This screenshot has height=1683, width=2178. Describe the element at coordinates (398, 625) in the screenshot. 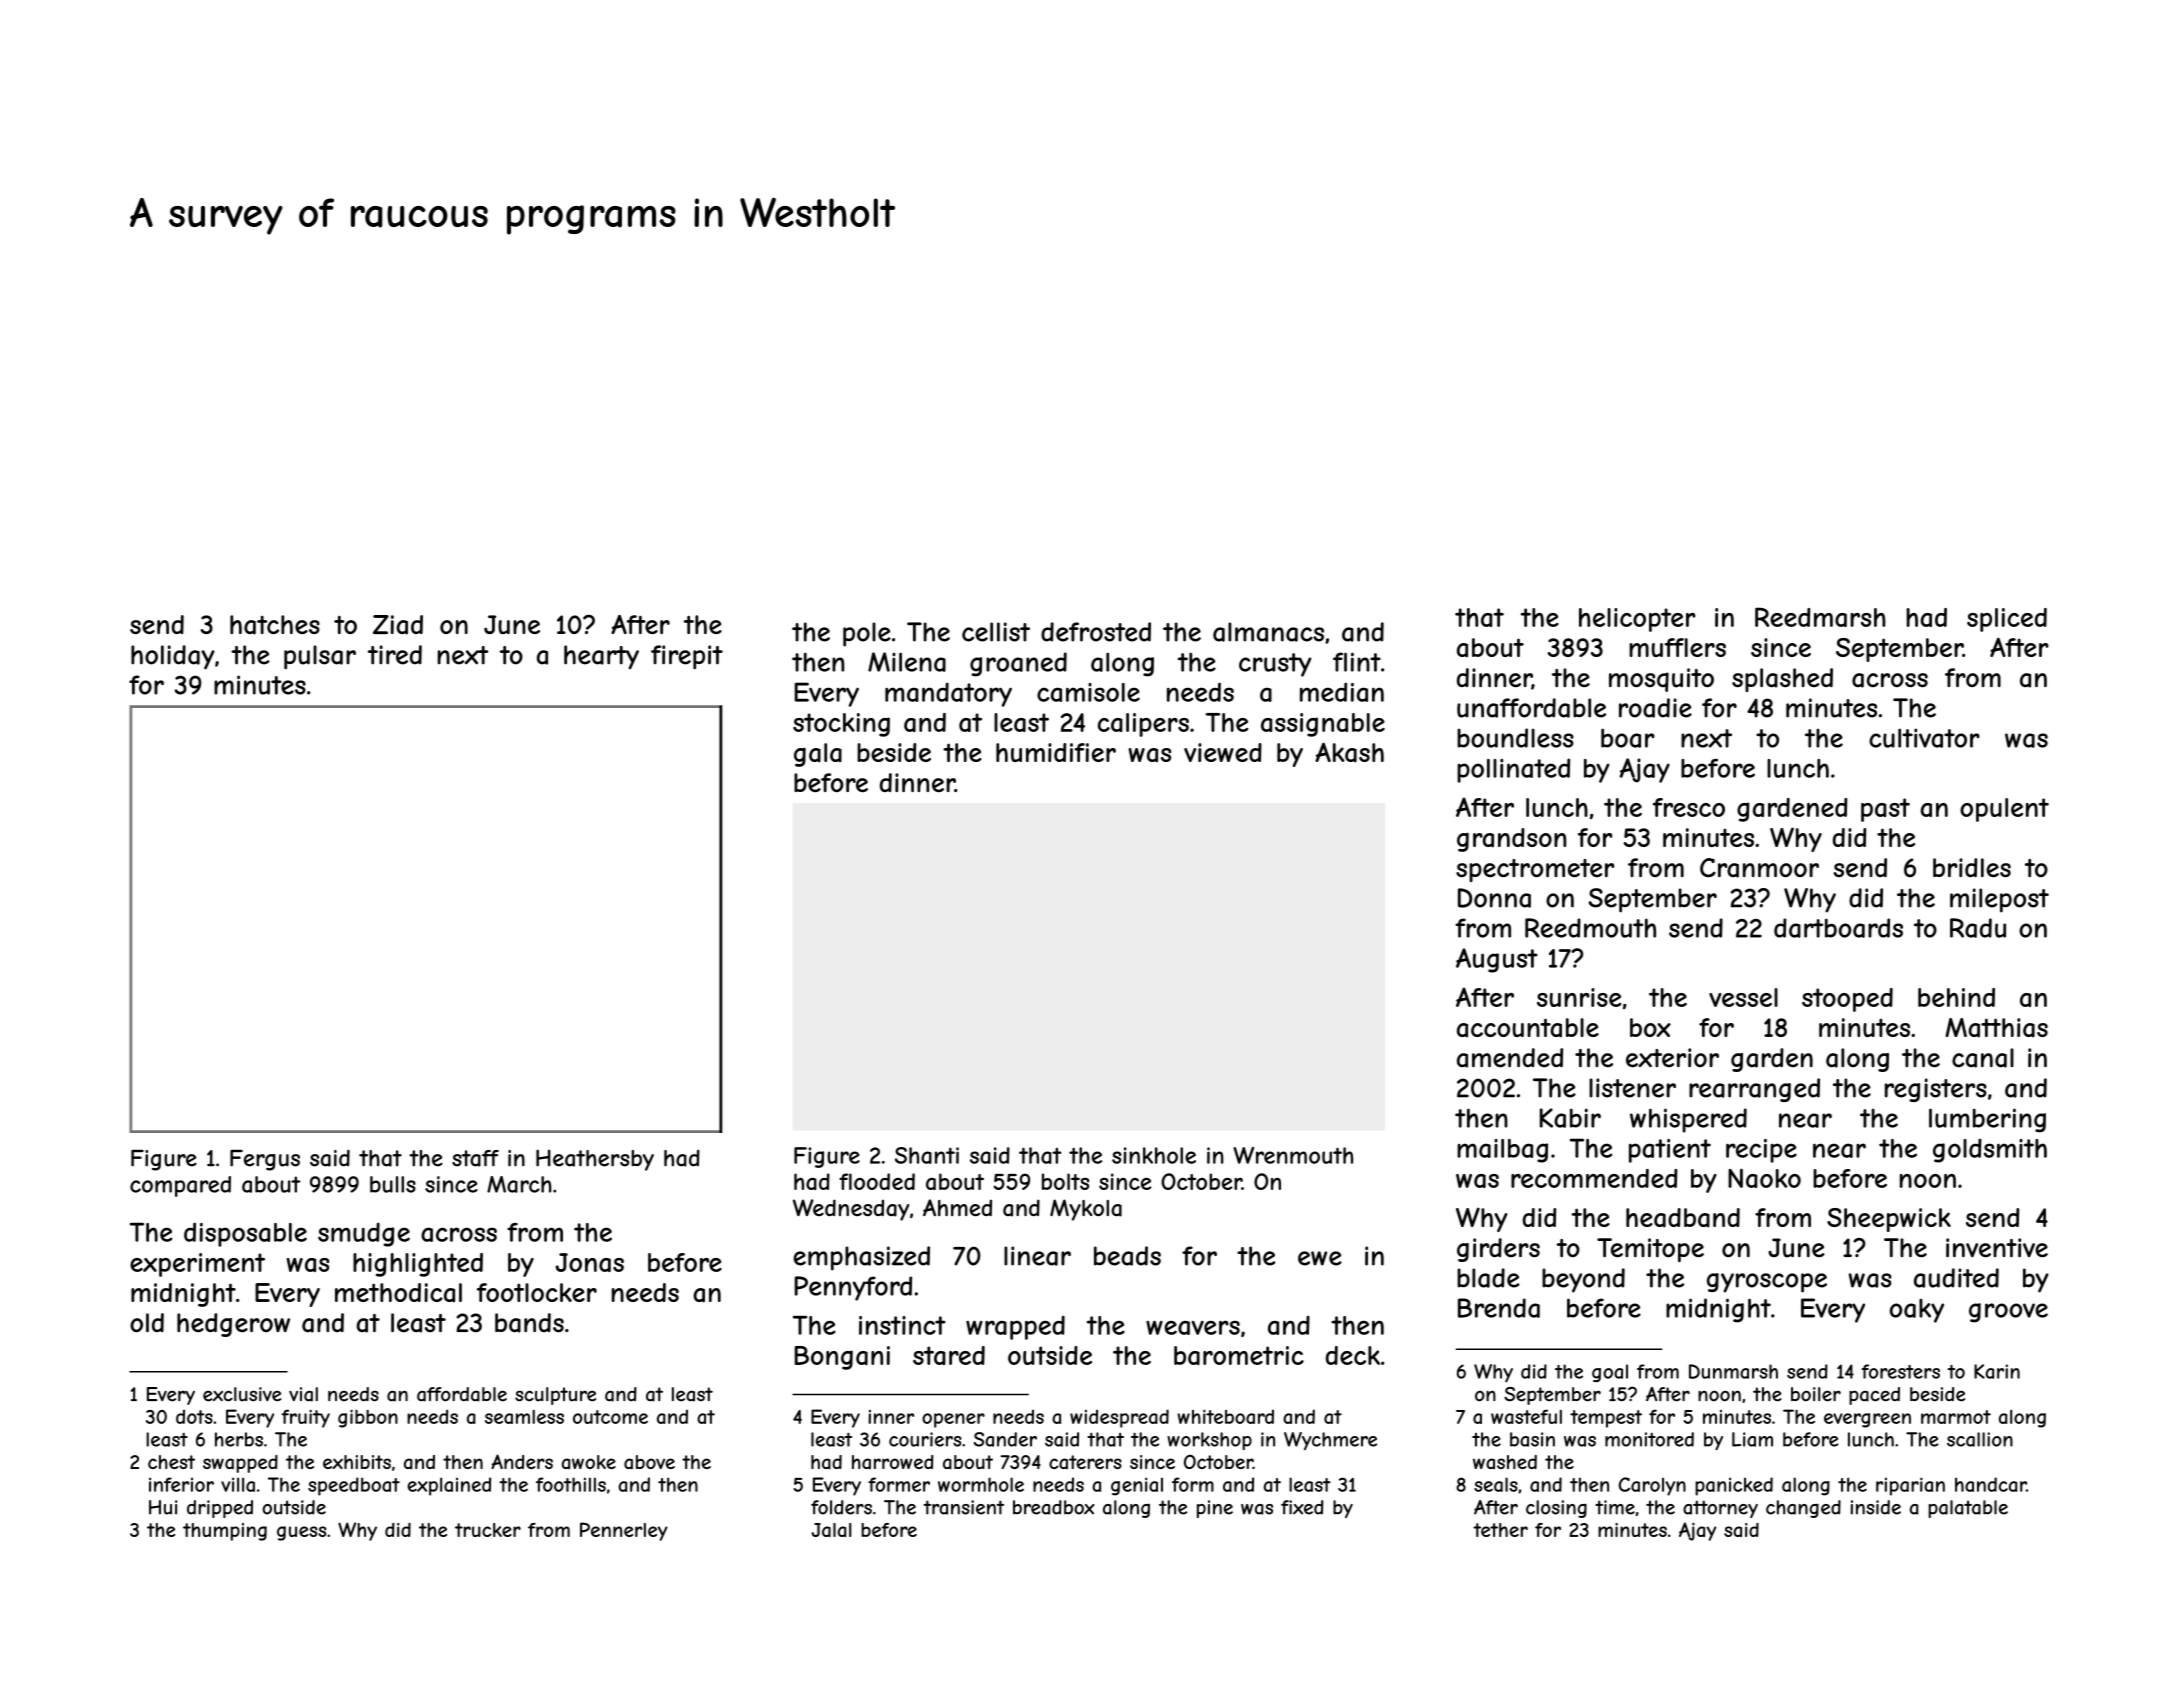

I see `Ziad` at that location.
